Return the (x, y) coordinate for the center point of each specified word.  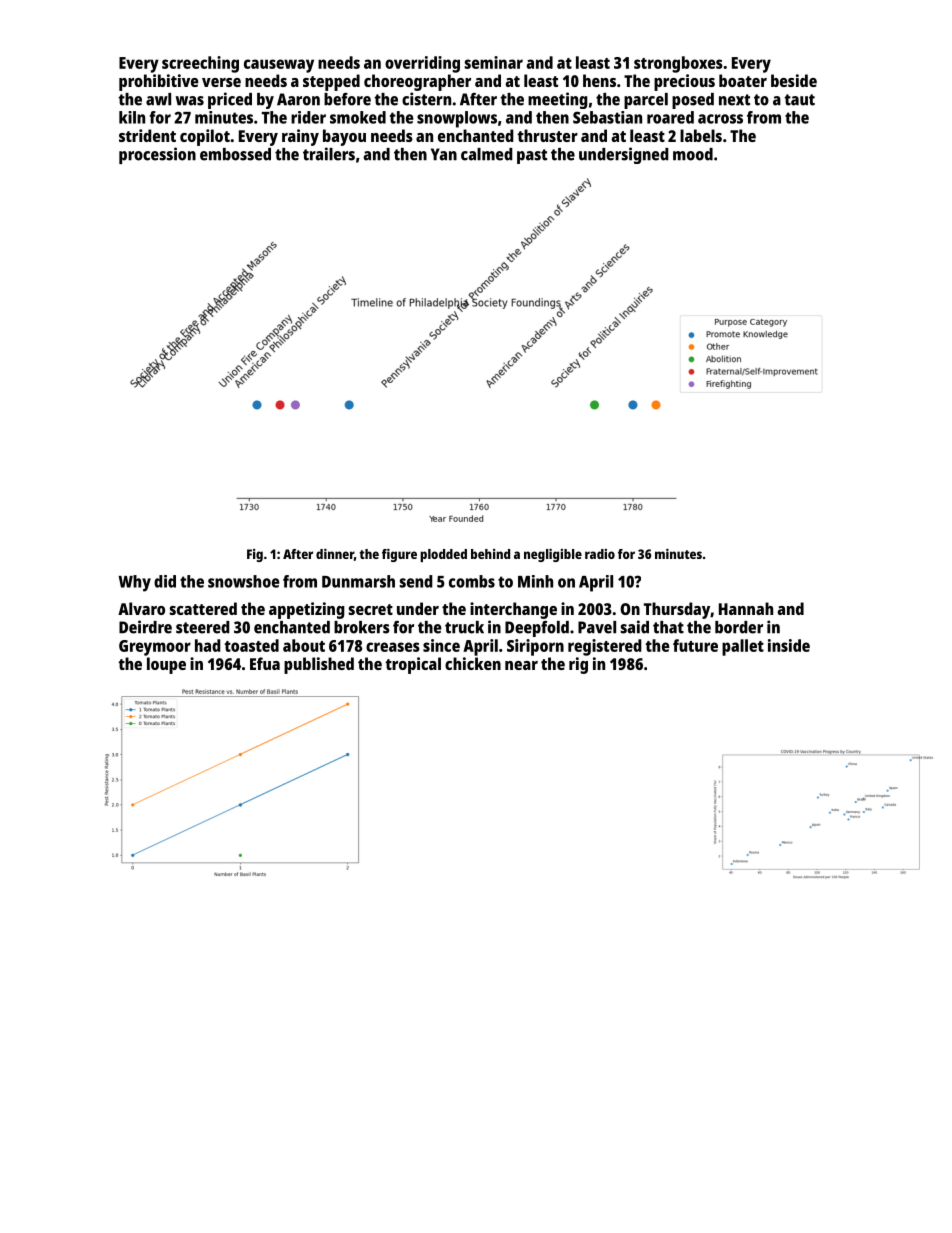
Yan (444, 154)
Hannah (746, 608)
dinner (335, 554)
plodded (443, 555)
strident (147, 135)
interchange (513, 610)
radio (600, 554)
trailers (329, 154)
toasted (251, 645)
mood (693, 154)
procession (157, 155)
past (532, 156)
